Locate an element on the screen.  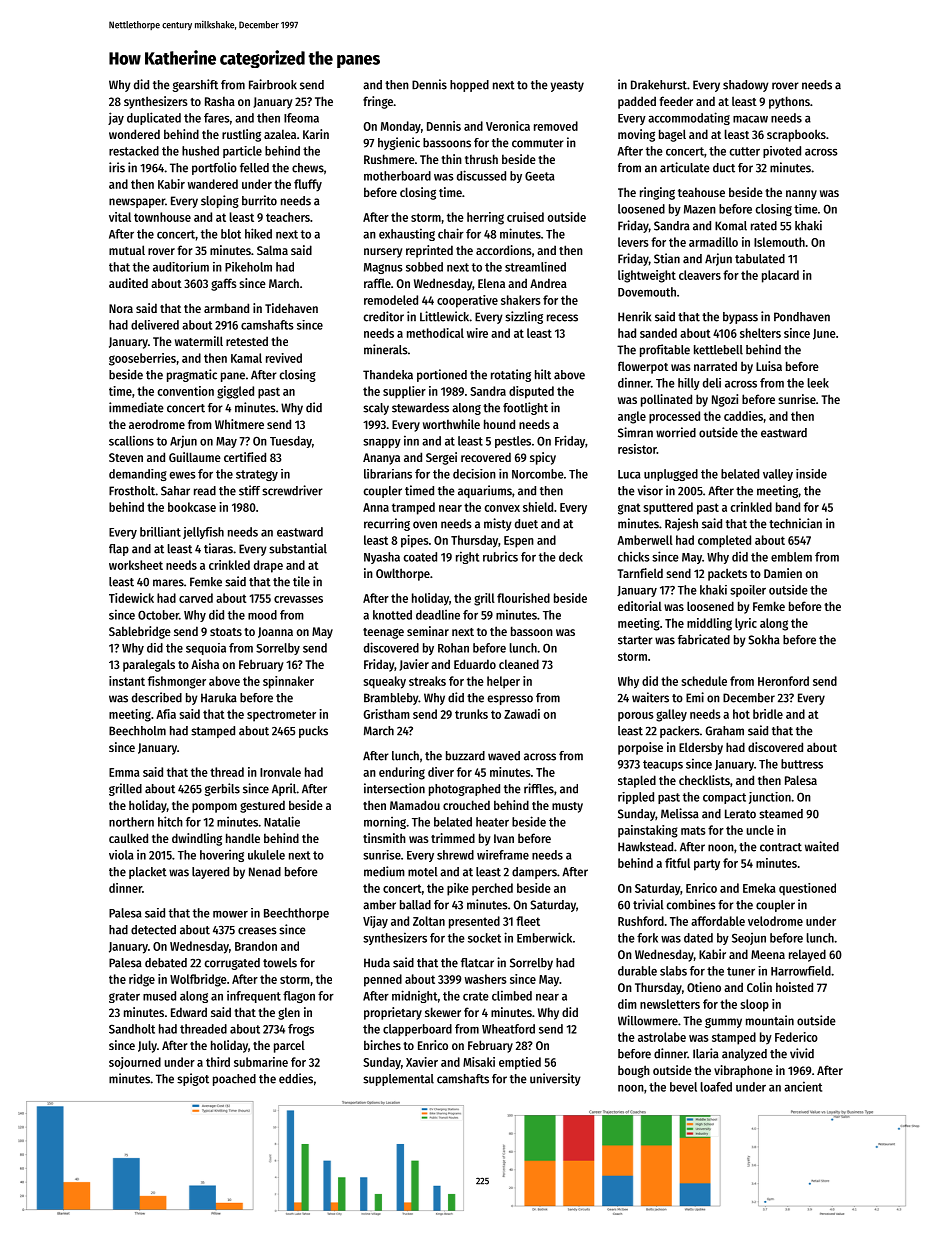
cleaned is located at coordinates (519, 664).
